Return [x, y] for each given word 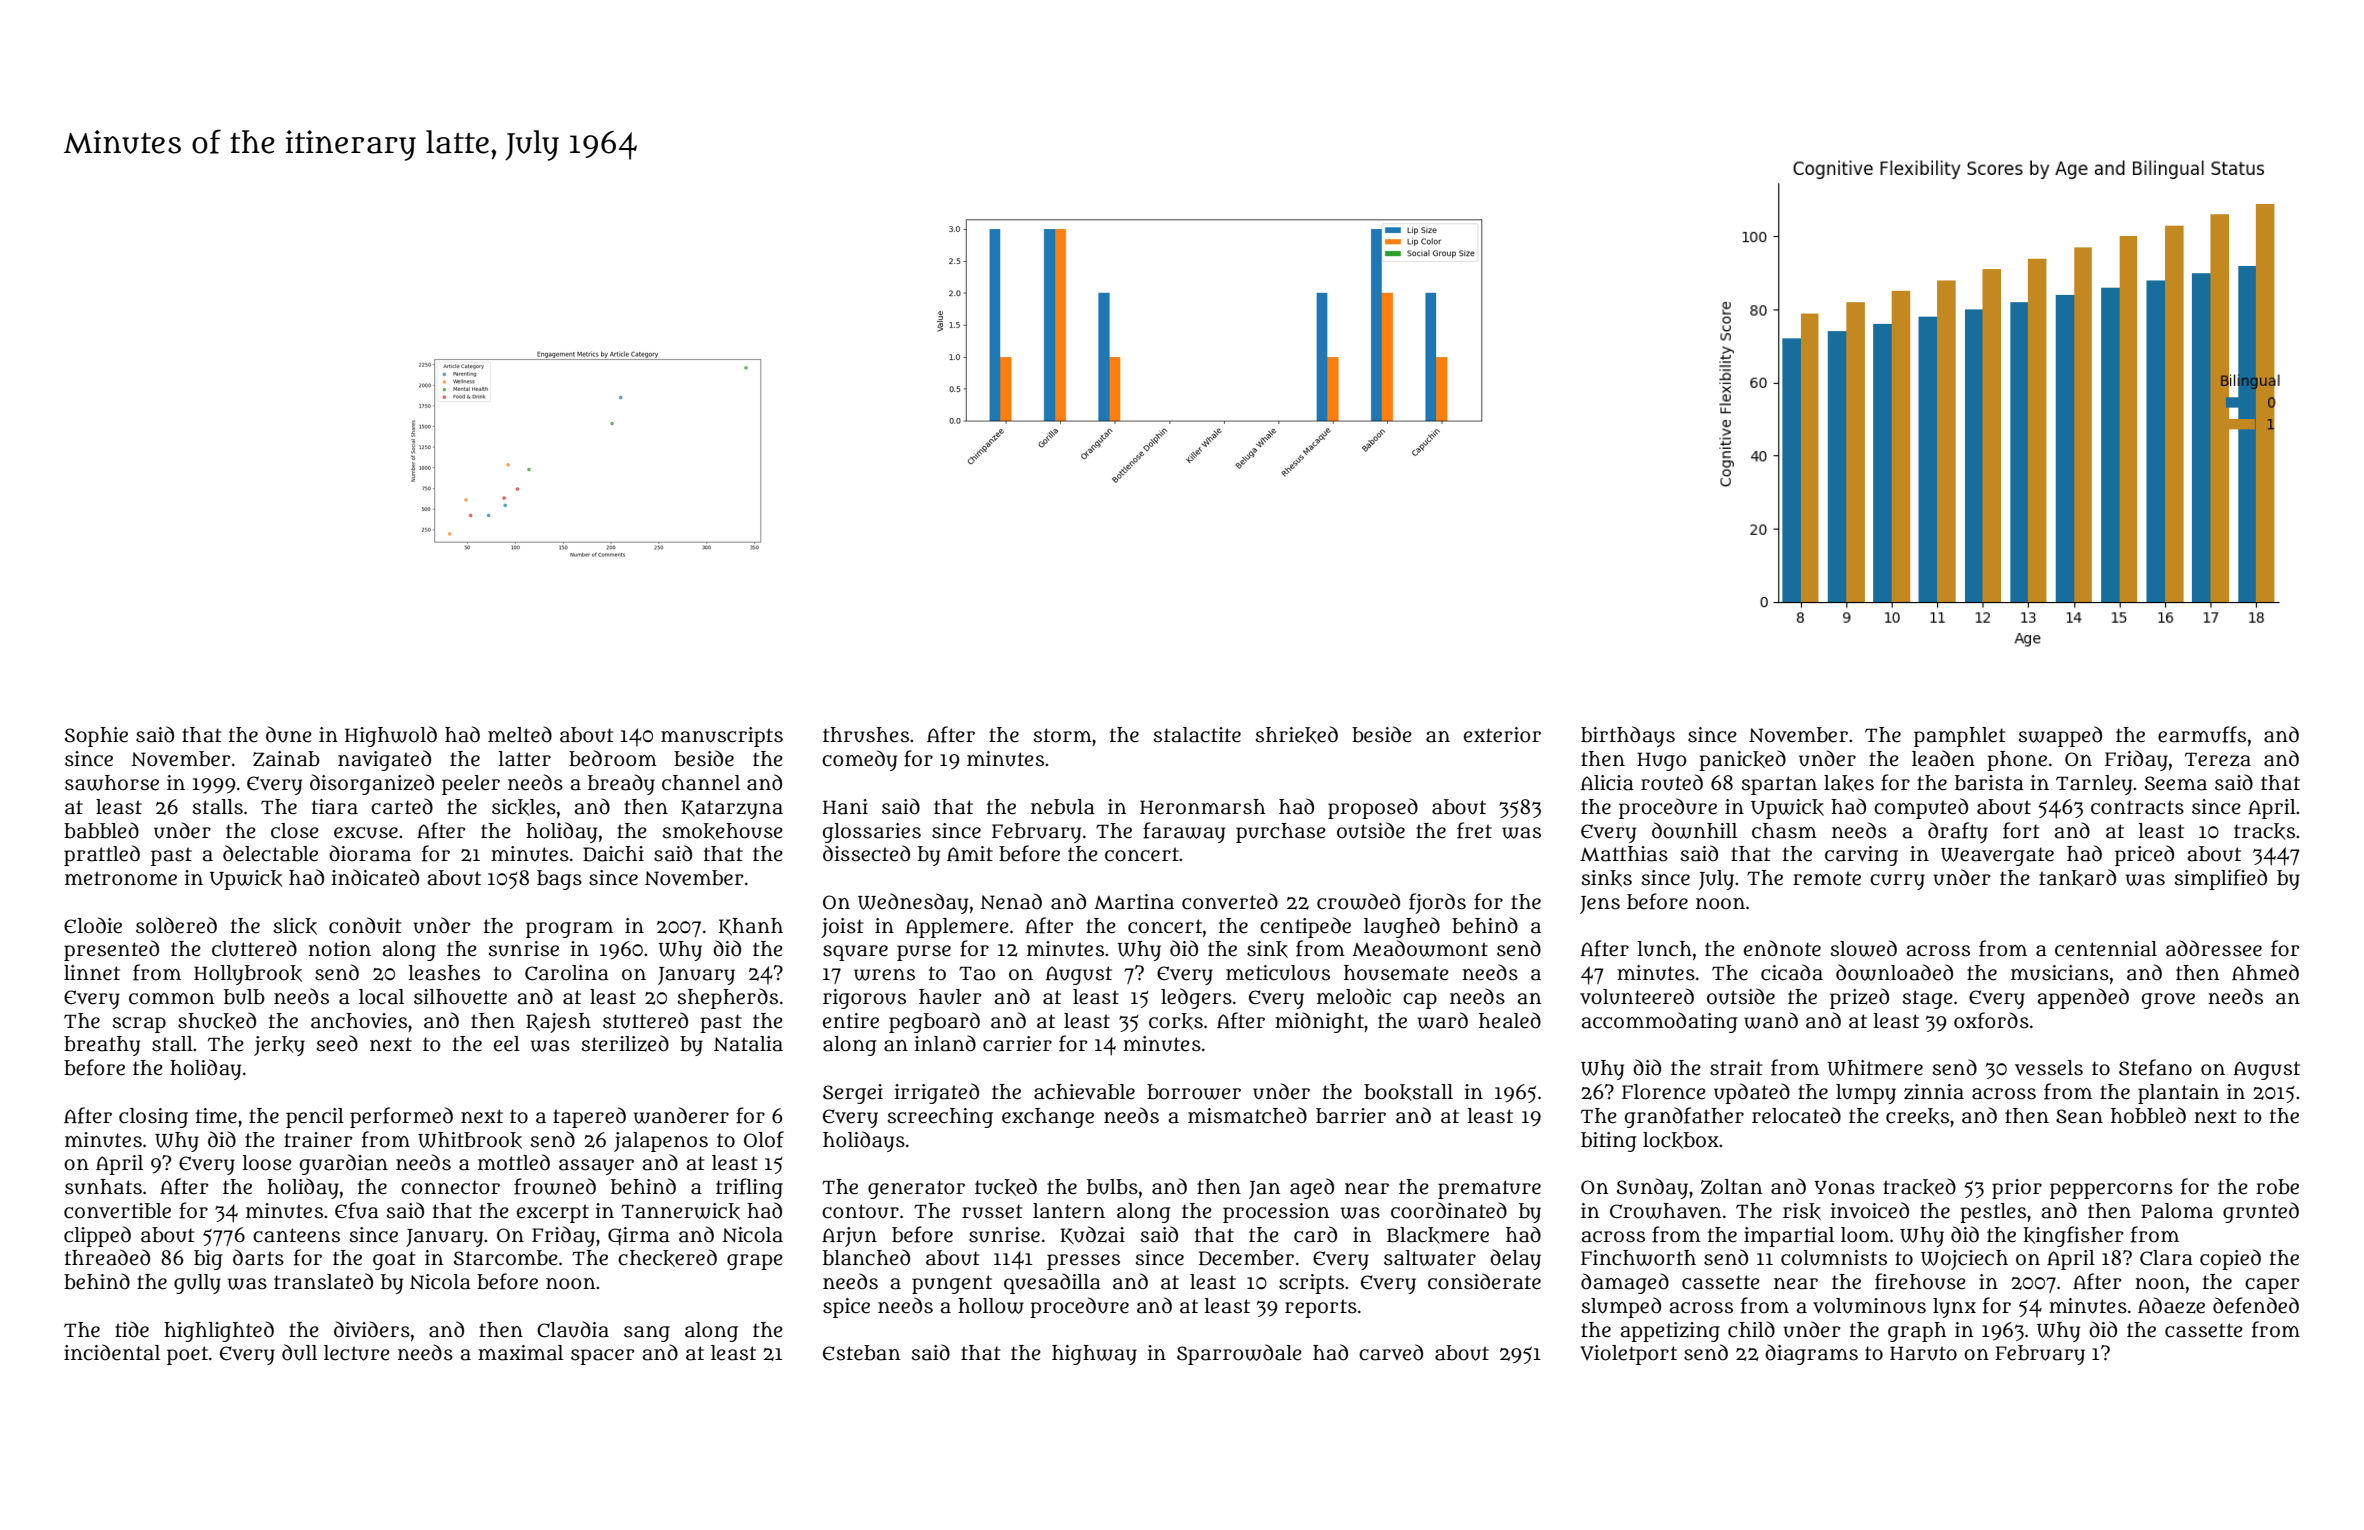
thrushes [866, 735]
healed [1510, 1020]
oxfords [1991, 1020]
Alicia [1607, 783]
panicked [1742, 760]
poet [187, 1355]
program [569, 930]
